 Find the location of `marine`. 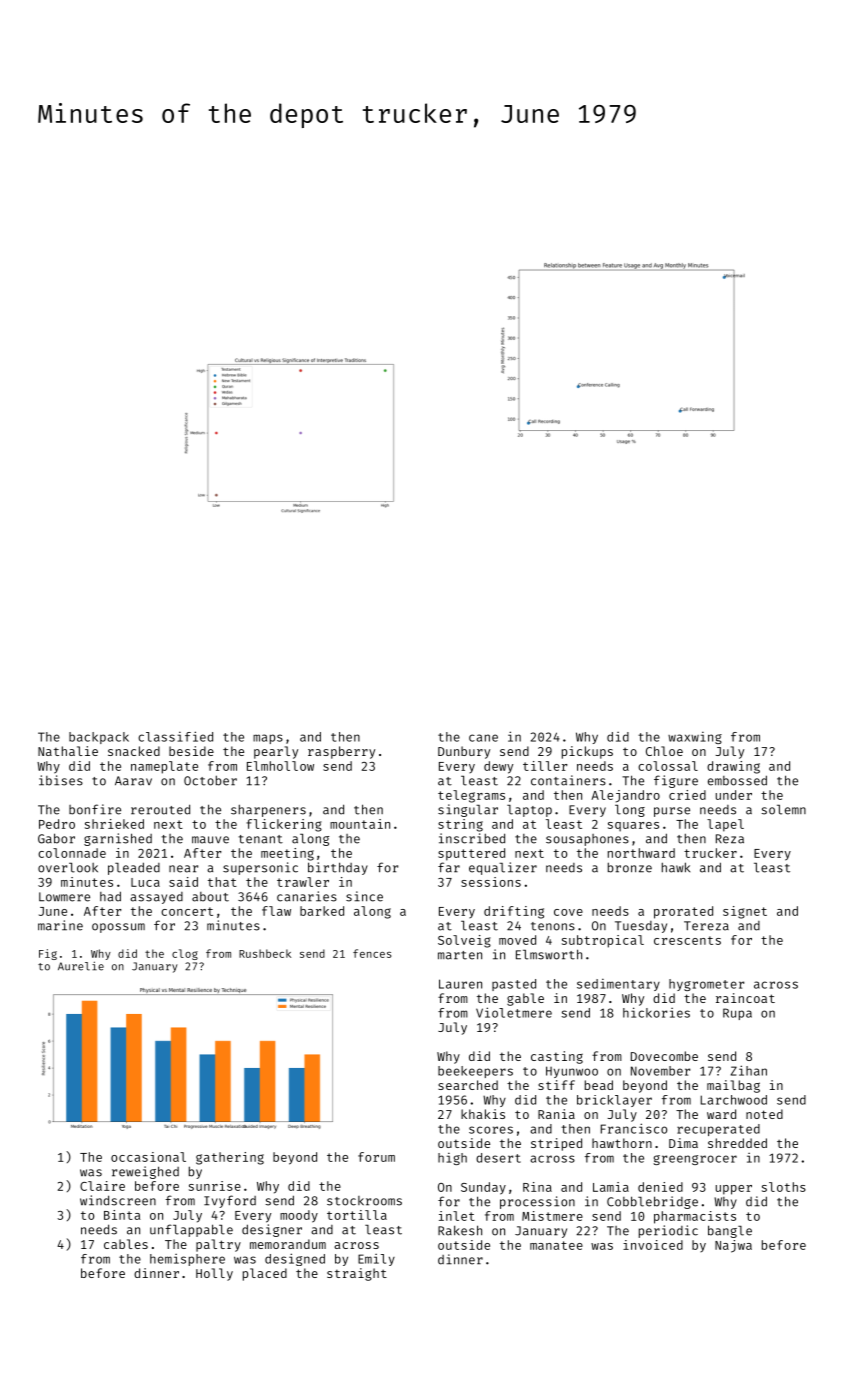

marine is located at coordinates (60, 925).
